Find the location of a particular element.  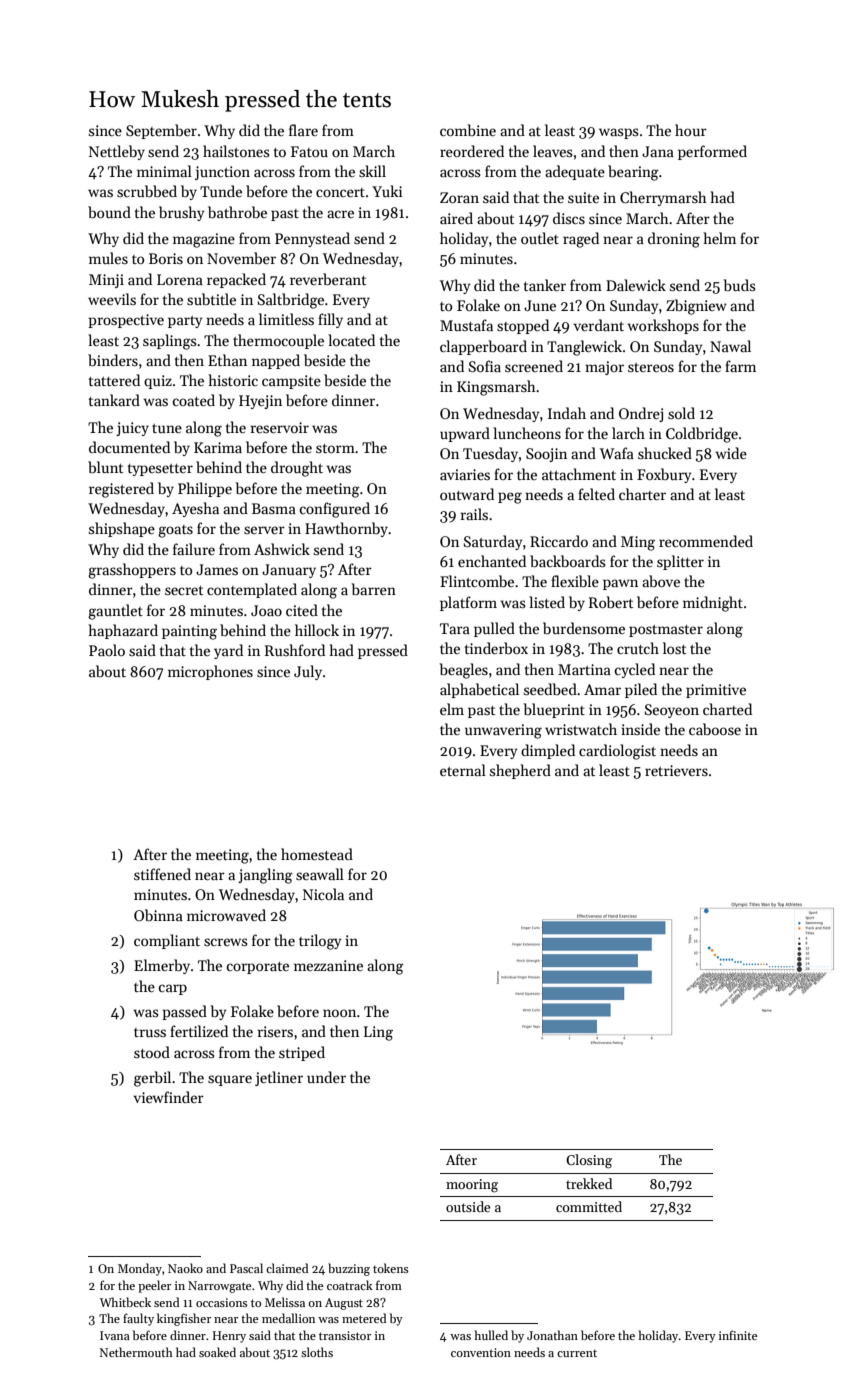

sloths is located at coordinates (317, 1352).
